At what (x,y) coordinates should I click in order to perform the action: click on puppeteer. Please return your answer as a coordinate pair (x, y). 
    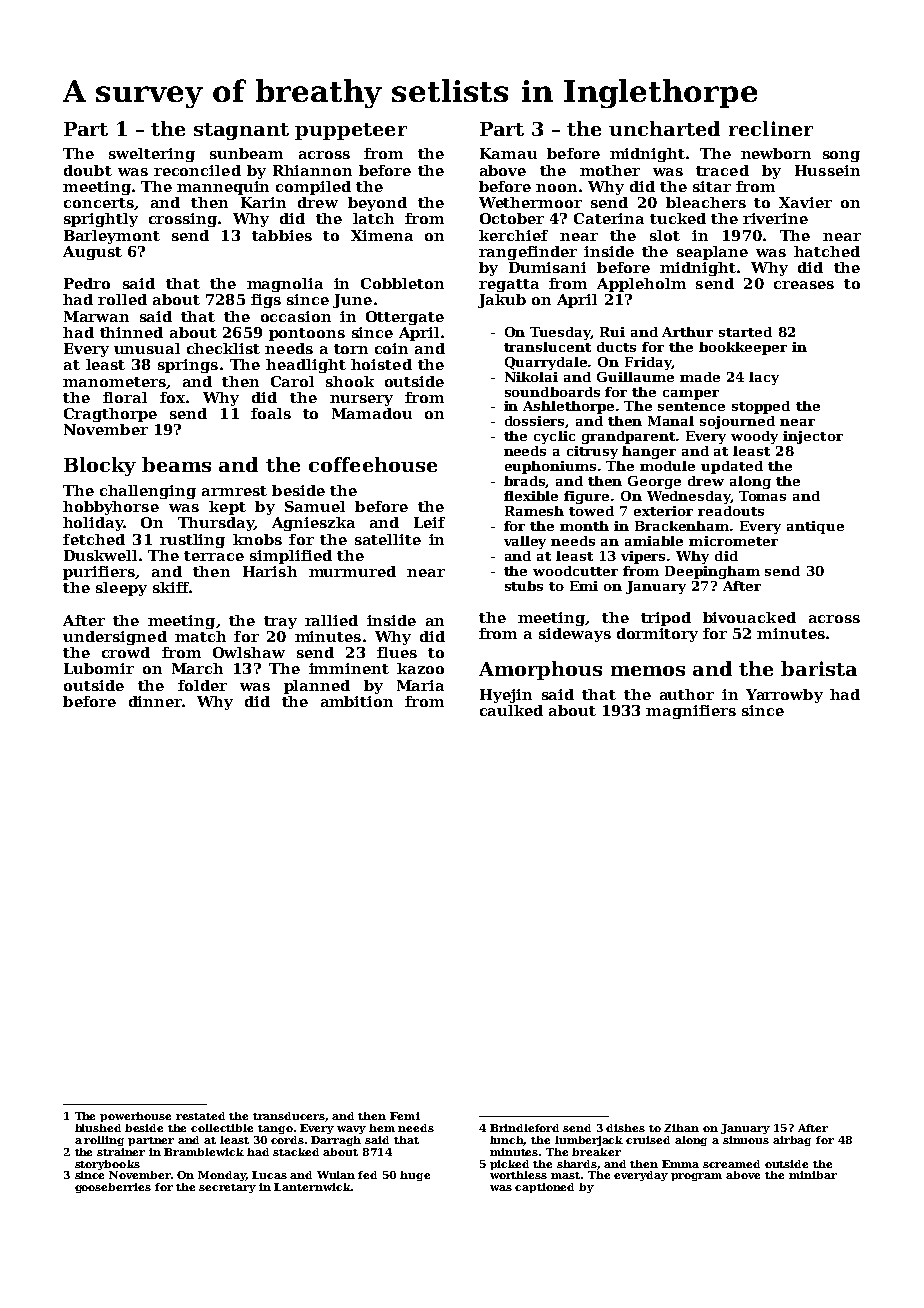
    Looking at the image, I should click on (351, 131).
